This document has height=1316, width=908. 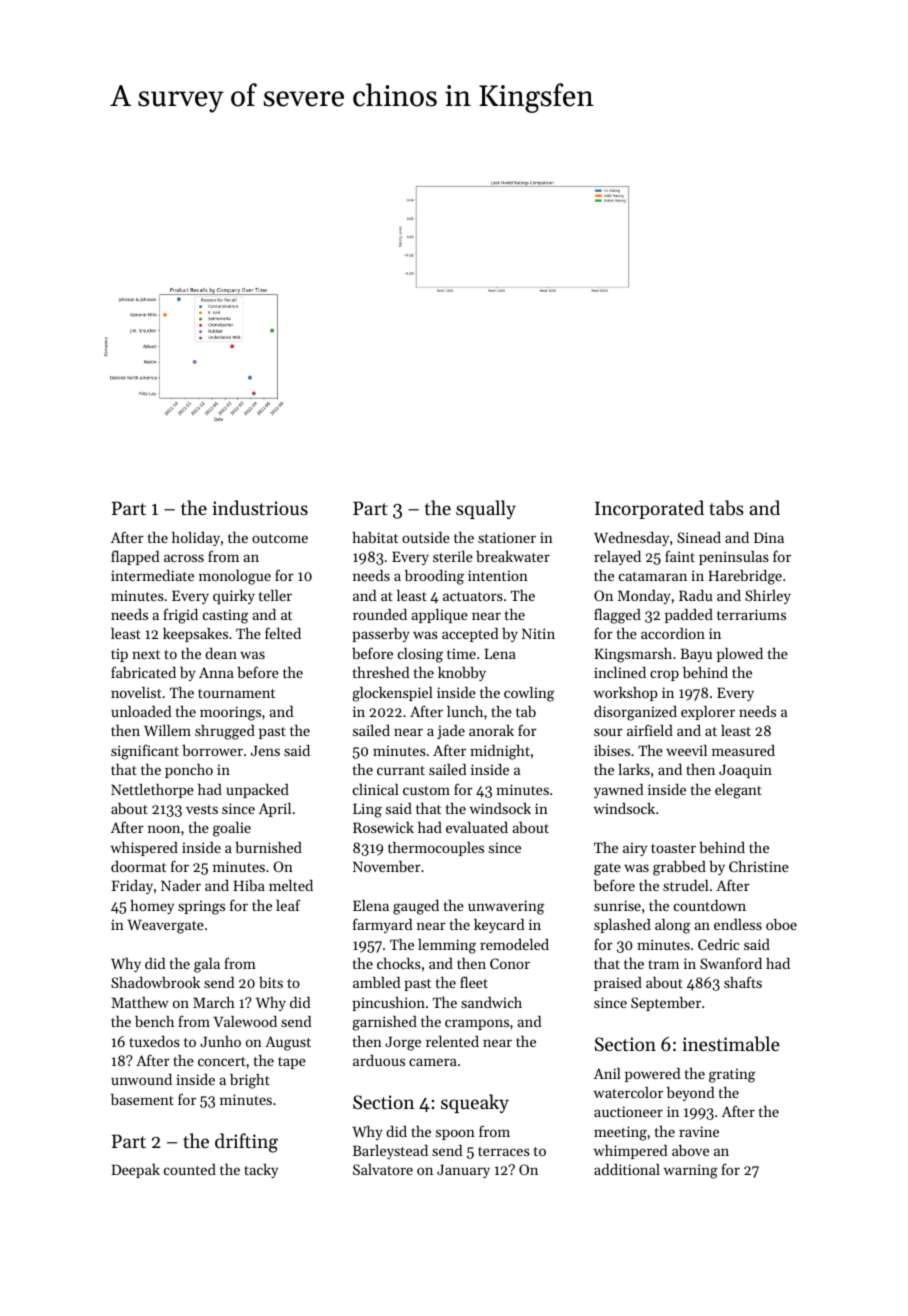 I want to click on terrariums, so click(x=751, y=614).
